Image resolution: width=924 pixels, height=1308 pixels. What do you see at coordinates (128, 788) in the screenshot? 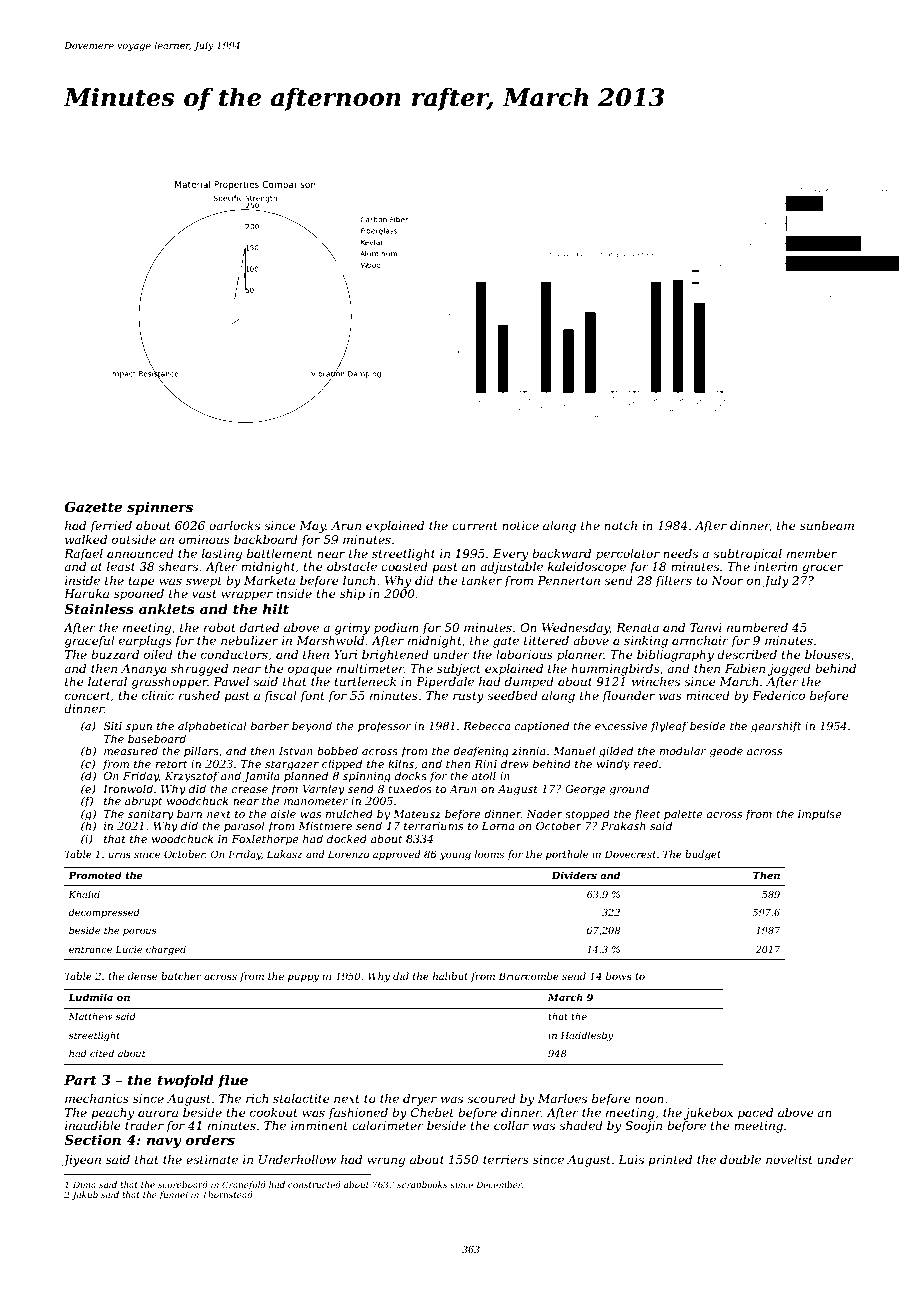
I see `Ironwold` at bounding box center [128, 788].
